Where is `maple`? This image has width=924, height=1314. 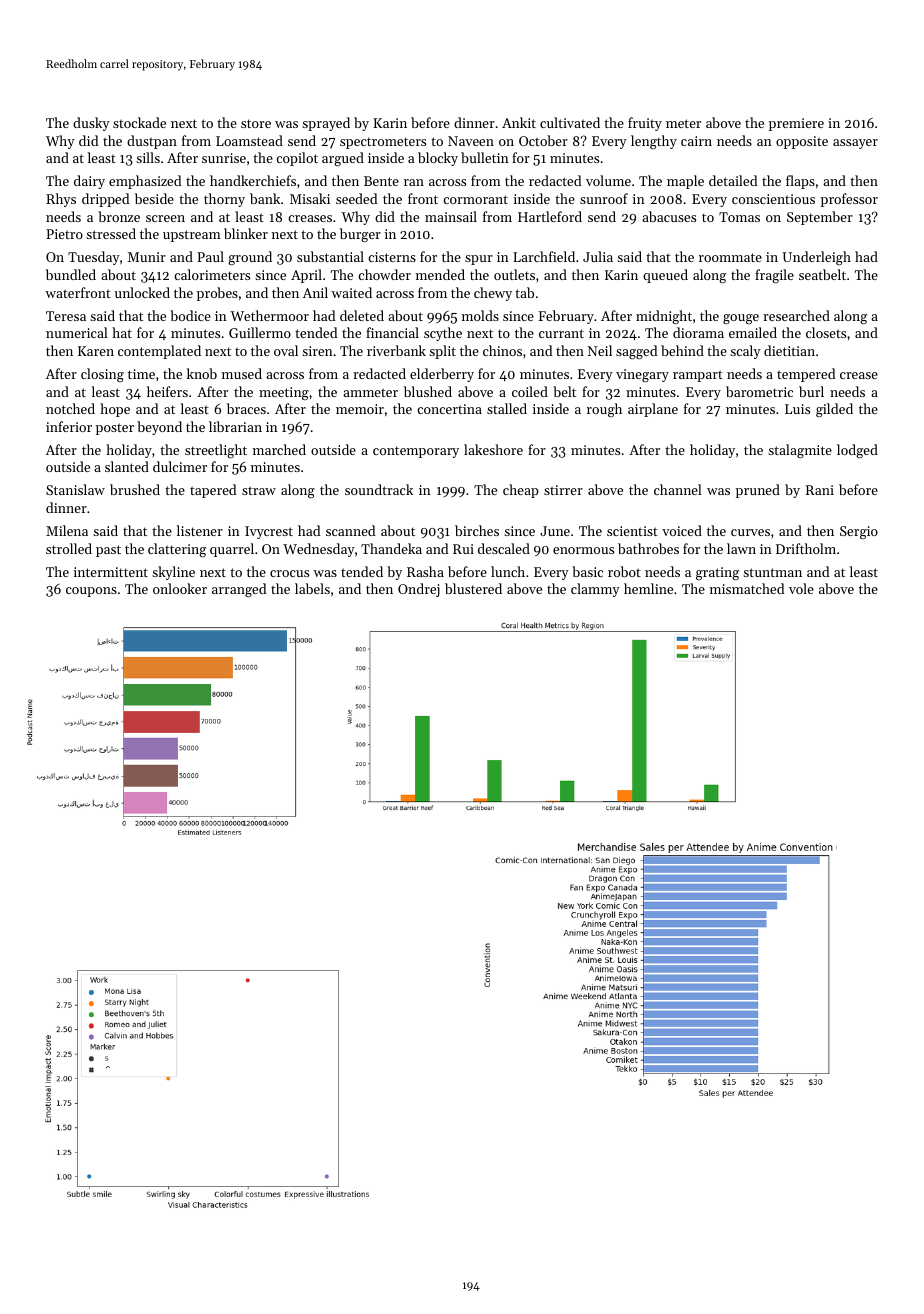
maple is located at coordinates (685, 182).
